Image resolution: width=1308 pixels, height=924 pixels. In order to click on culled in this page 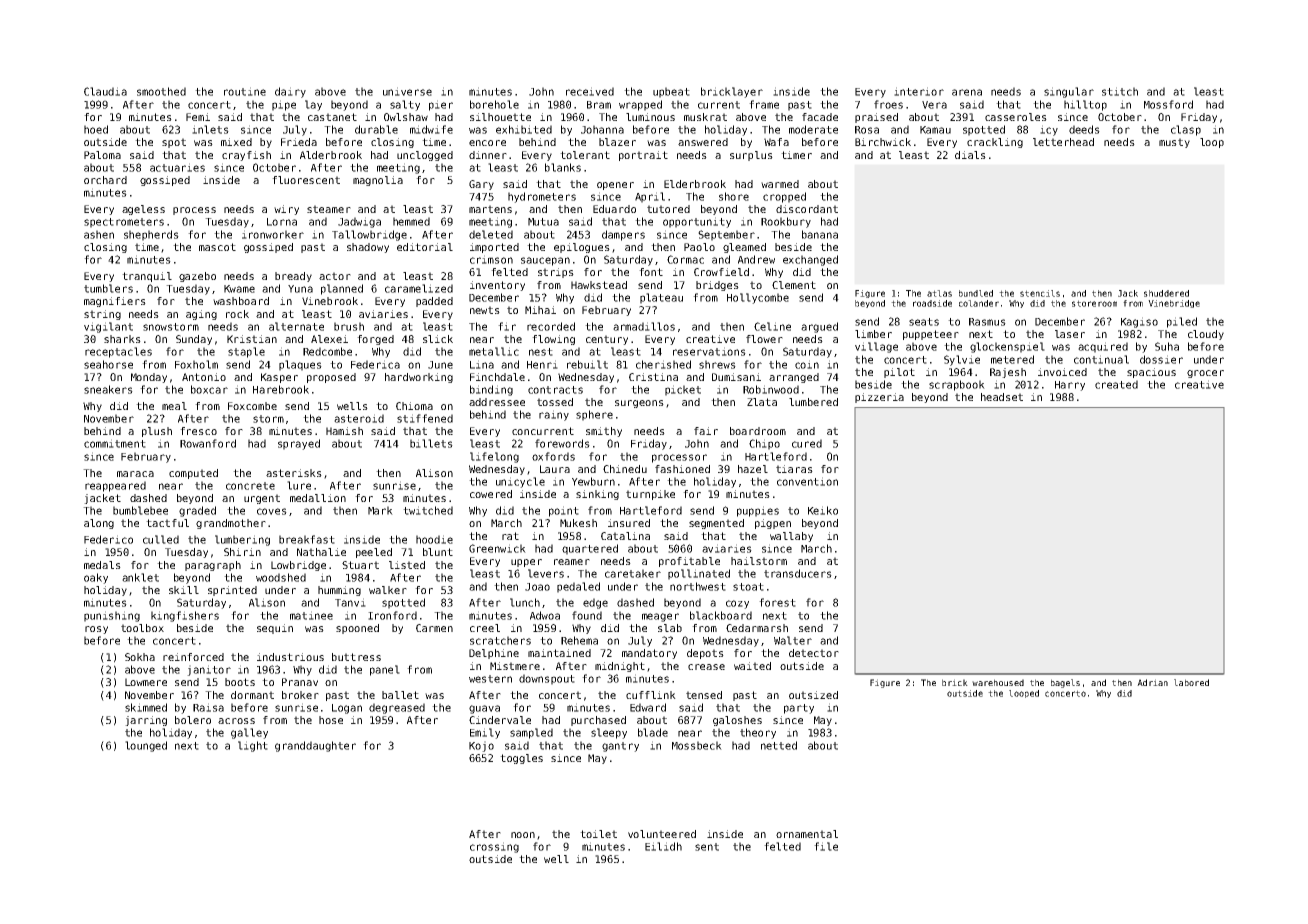, I will do `click(161, 539)`.
